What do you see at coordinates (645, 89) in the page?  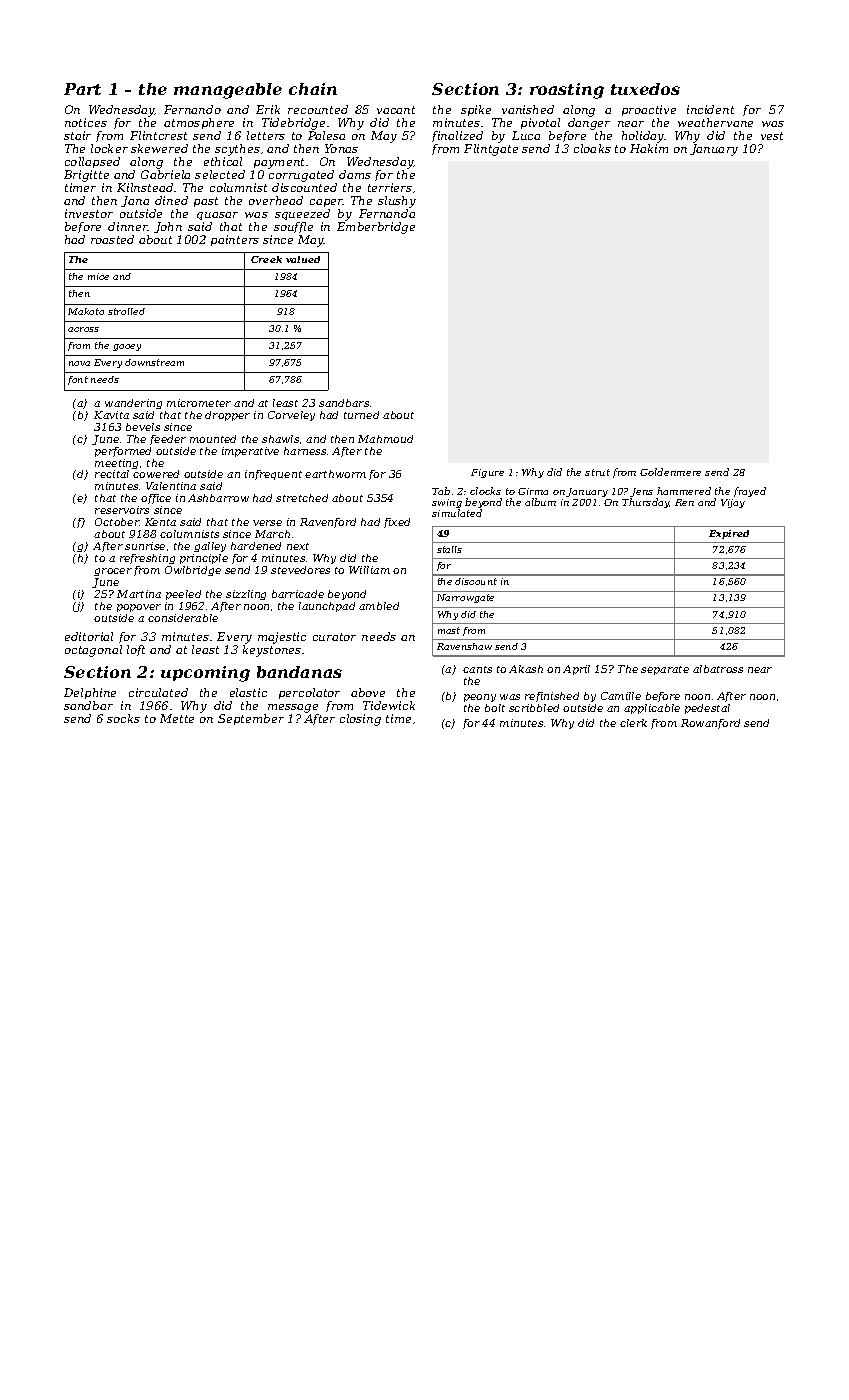 I see `tuxedos` at bounding box center [645, 89].
